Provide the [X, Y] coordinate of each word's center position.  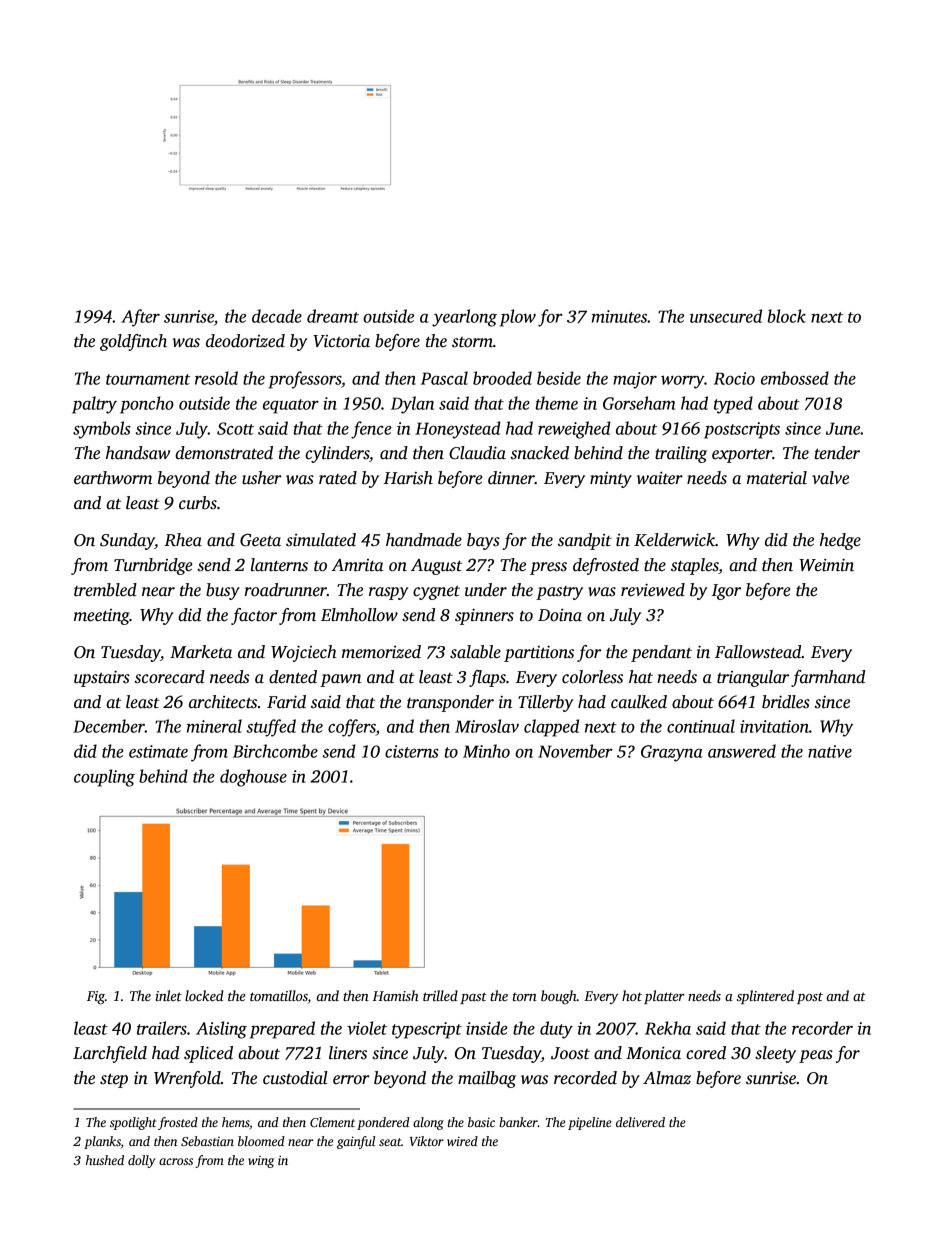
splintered [765, 997]
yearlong [464, 318]
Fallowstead [758, 652]
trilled [440, 995]
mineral [214, 726]
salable [475, 652]
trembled [105, 590]
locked [204, 995]
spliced [208, 1054]
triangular [753, 678]
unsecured [726, 316]
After [140, 318]
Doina [560, 615]
